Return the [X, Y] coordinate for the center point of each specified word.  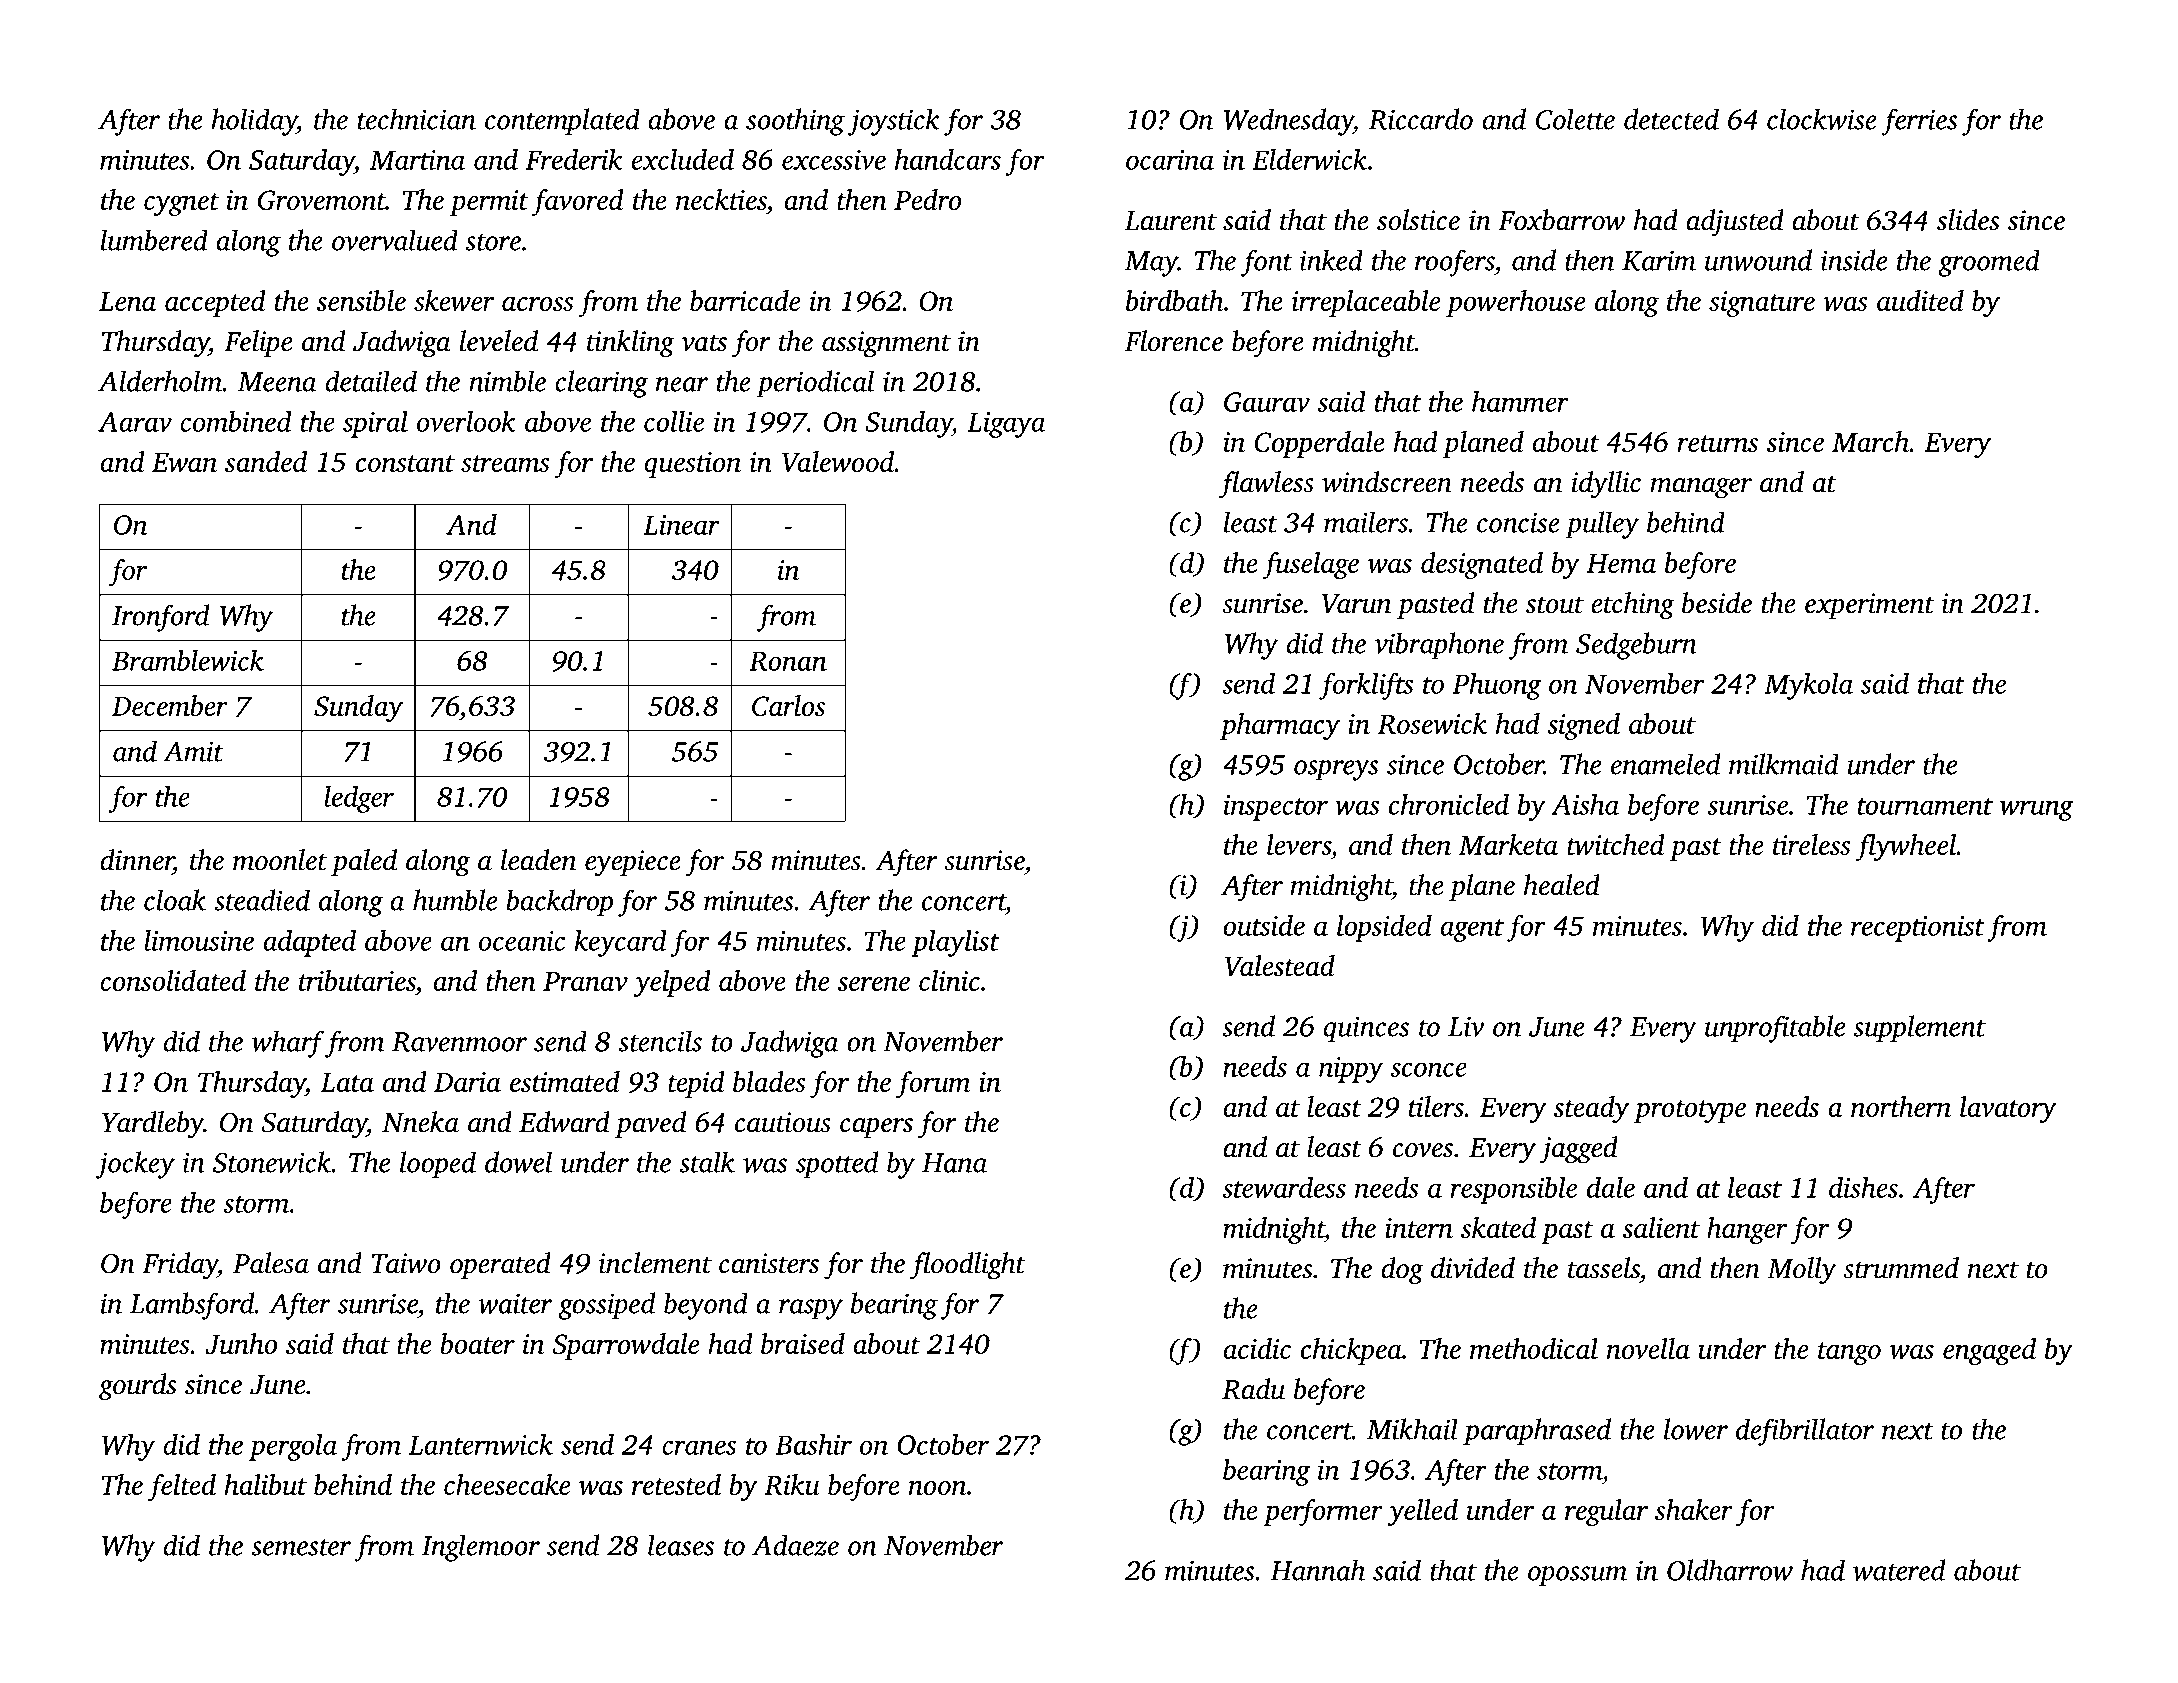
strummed [1901, 1268]
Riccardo [1421, 119]
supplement [1919, 1029]
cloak [175, 900]
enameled [1665, 764]
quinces [1366, 1029]
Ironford [160, 618]
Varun [1356, 604]
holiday [254, 122]
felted [182, 1487]
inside [1854, 260]
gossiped [606, 1306]
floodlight [968, 1266]
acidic [1257, 1348]
